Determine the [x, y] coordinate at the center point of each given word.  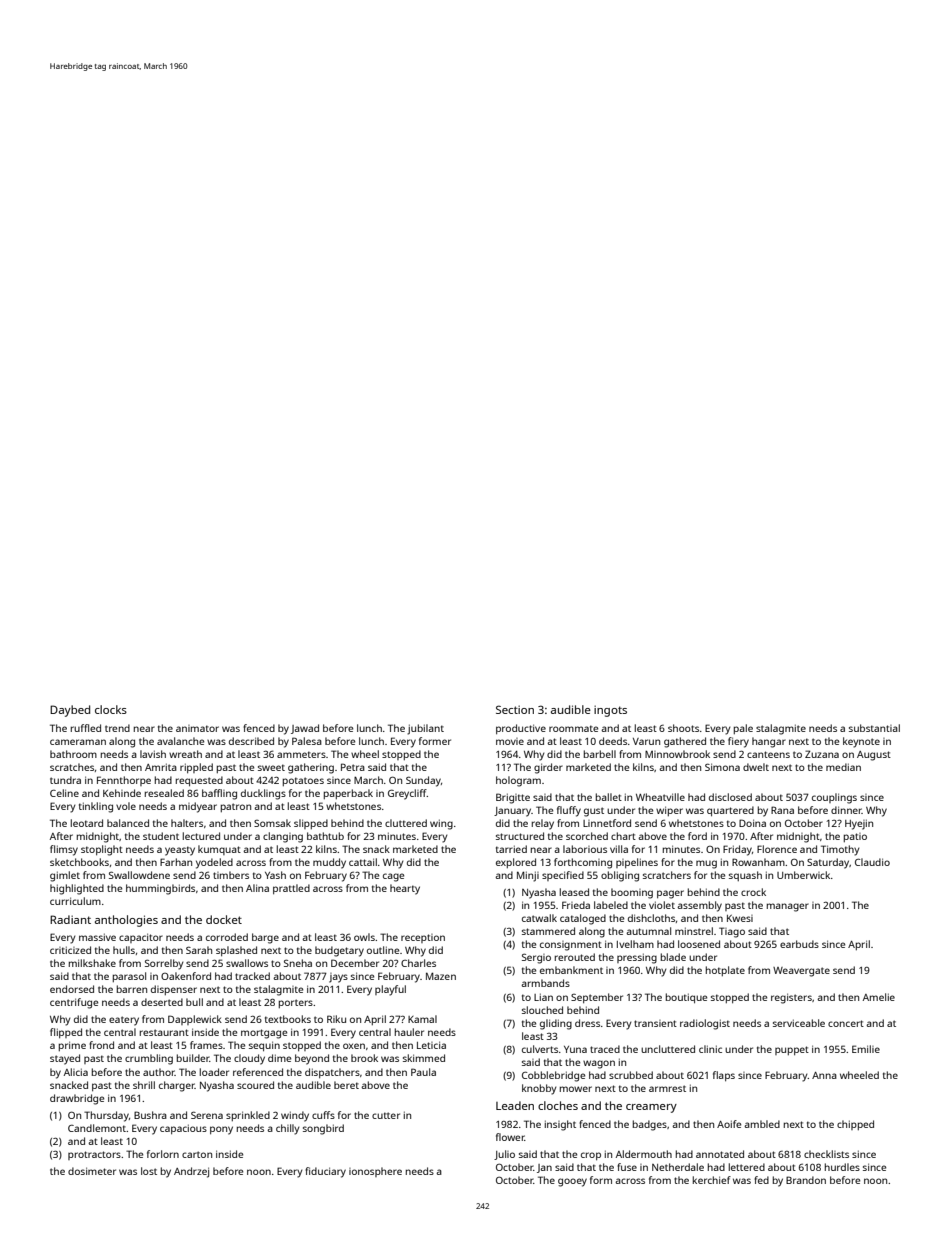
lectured [201, 836]
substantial [874, 728]
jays [338, 978]
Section [515, 709]
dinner [846, 810]
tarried [511, 849]
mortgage [264, 1034]
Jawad [305, 729]
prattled [291, 889]
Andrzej [191, 1172]
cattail [363, 862]
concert [846, 1023]
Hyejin [859, 824]
